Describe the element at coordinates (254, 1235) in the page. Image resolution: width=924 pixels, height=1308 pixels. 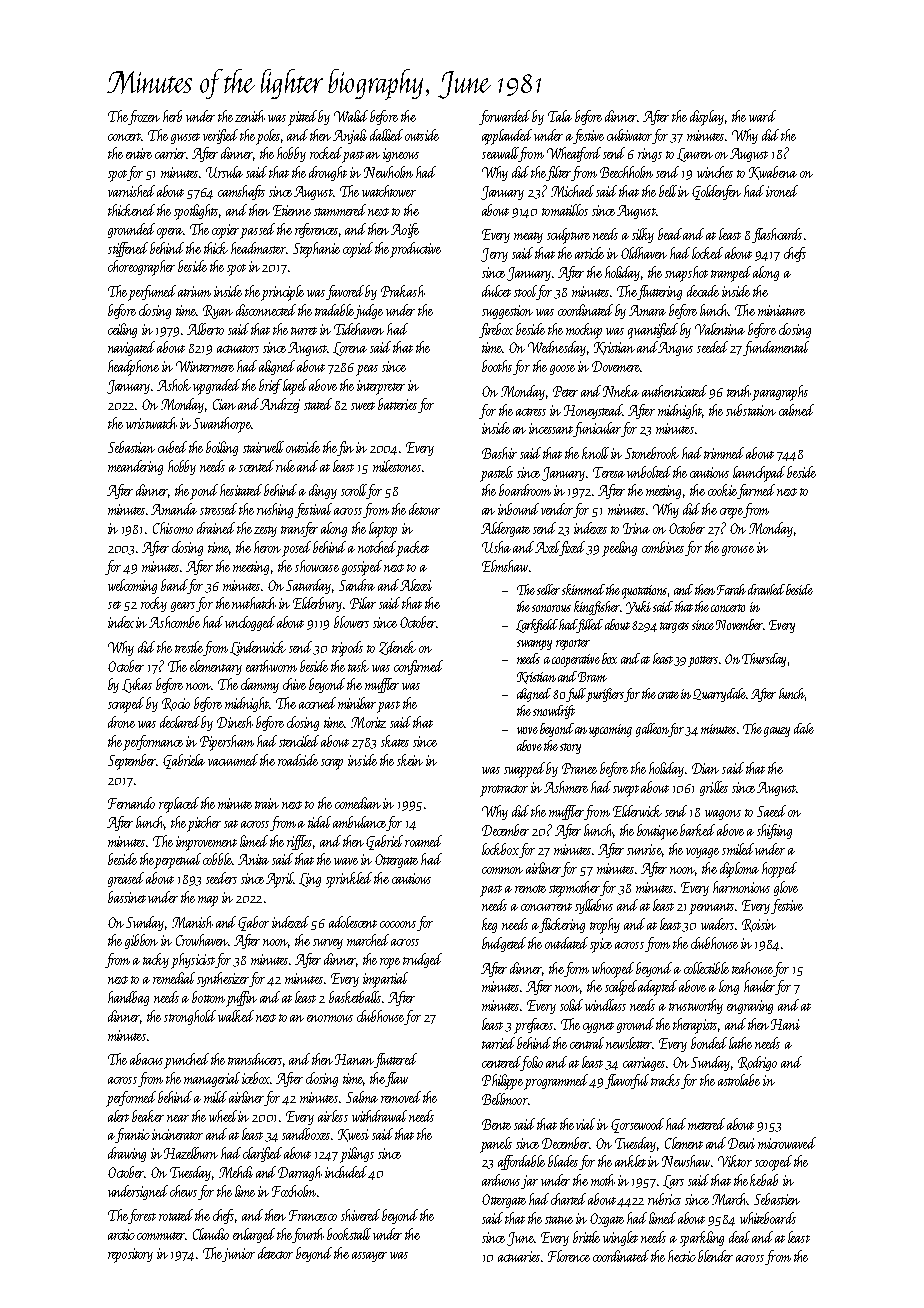
I see `enlarged` at that location.
